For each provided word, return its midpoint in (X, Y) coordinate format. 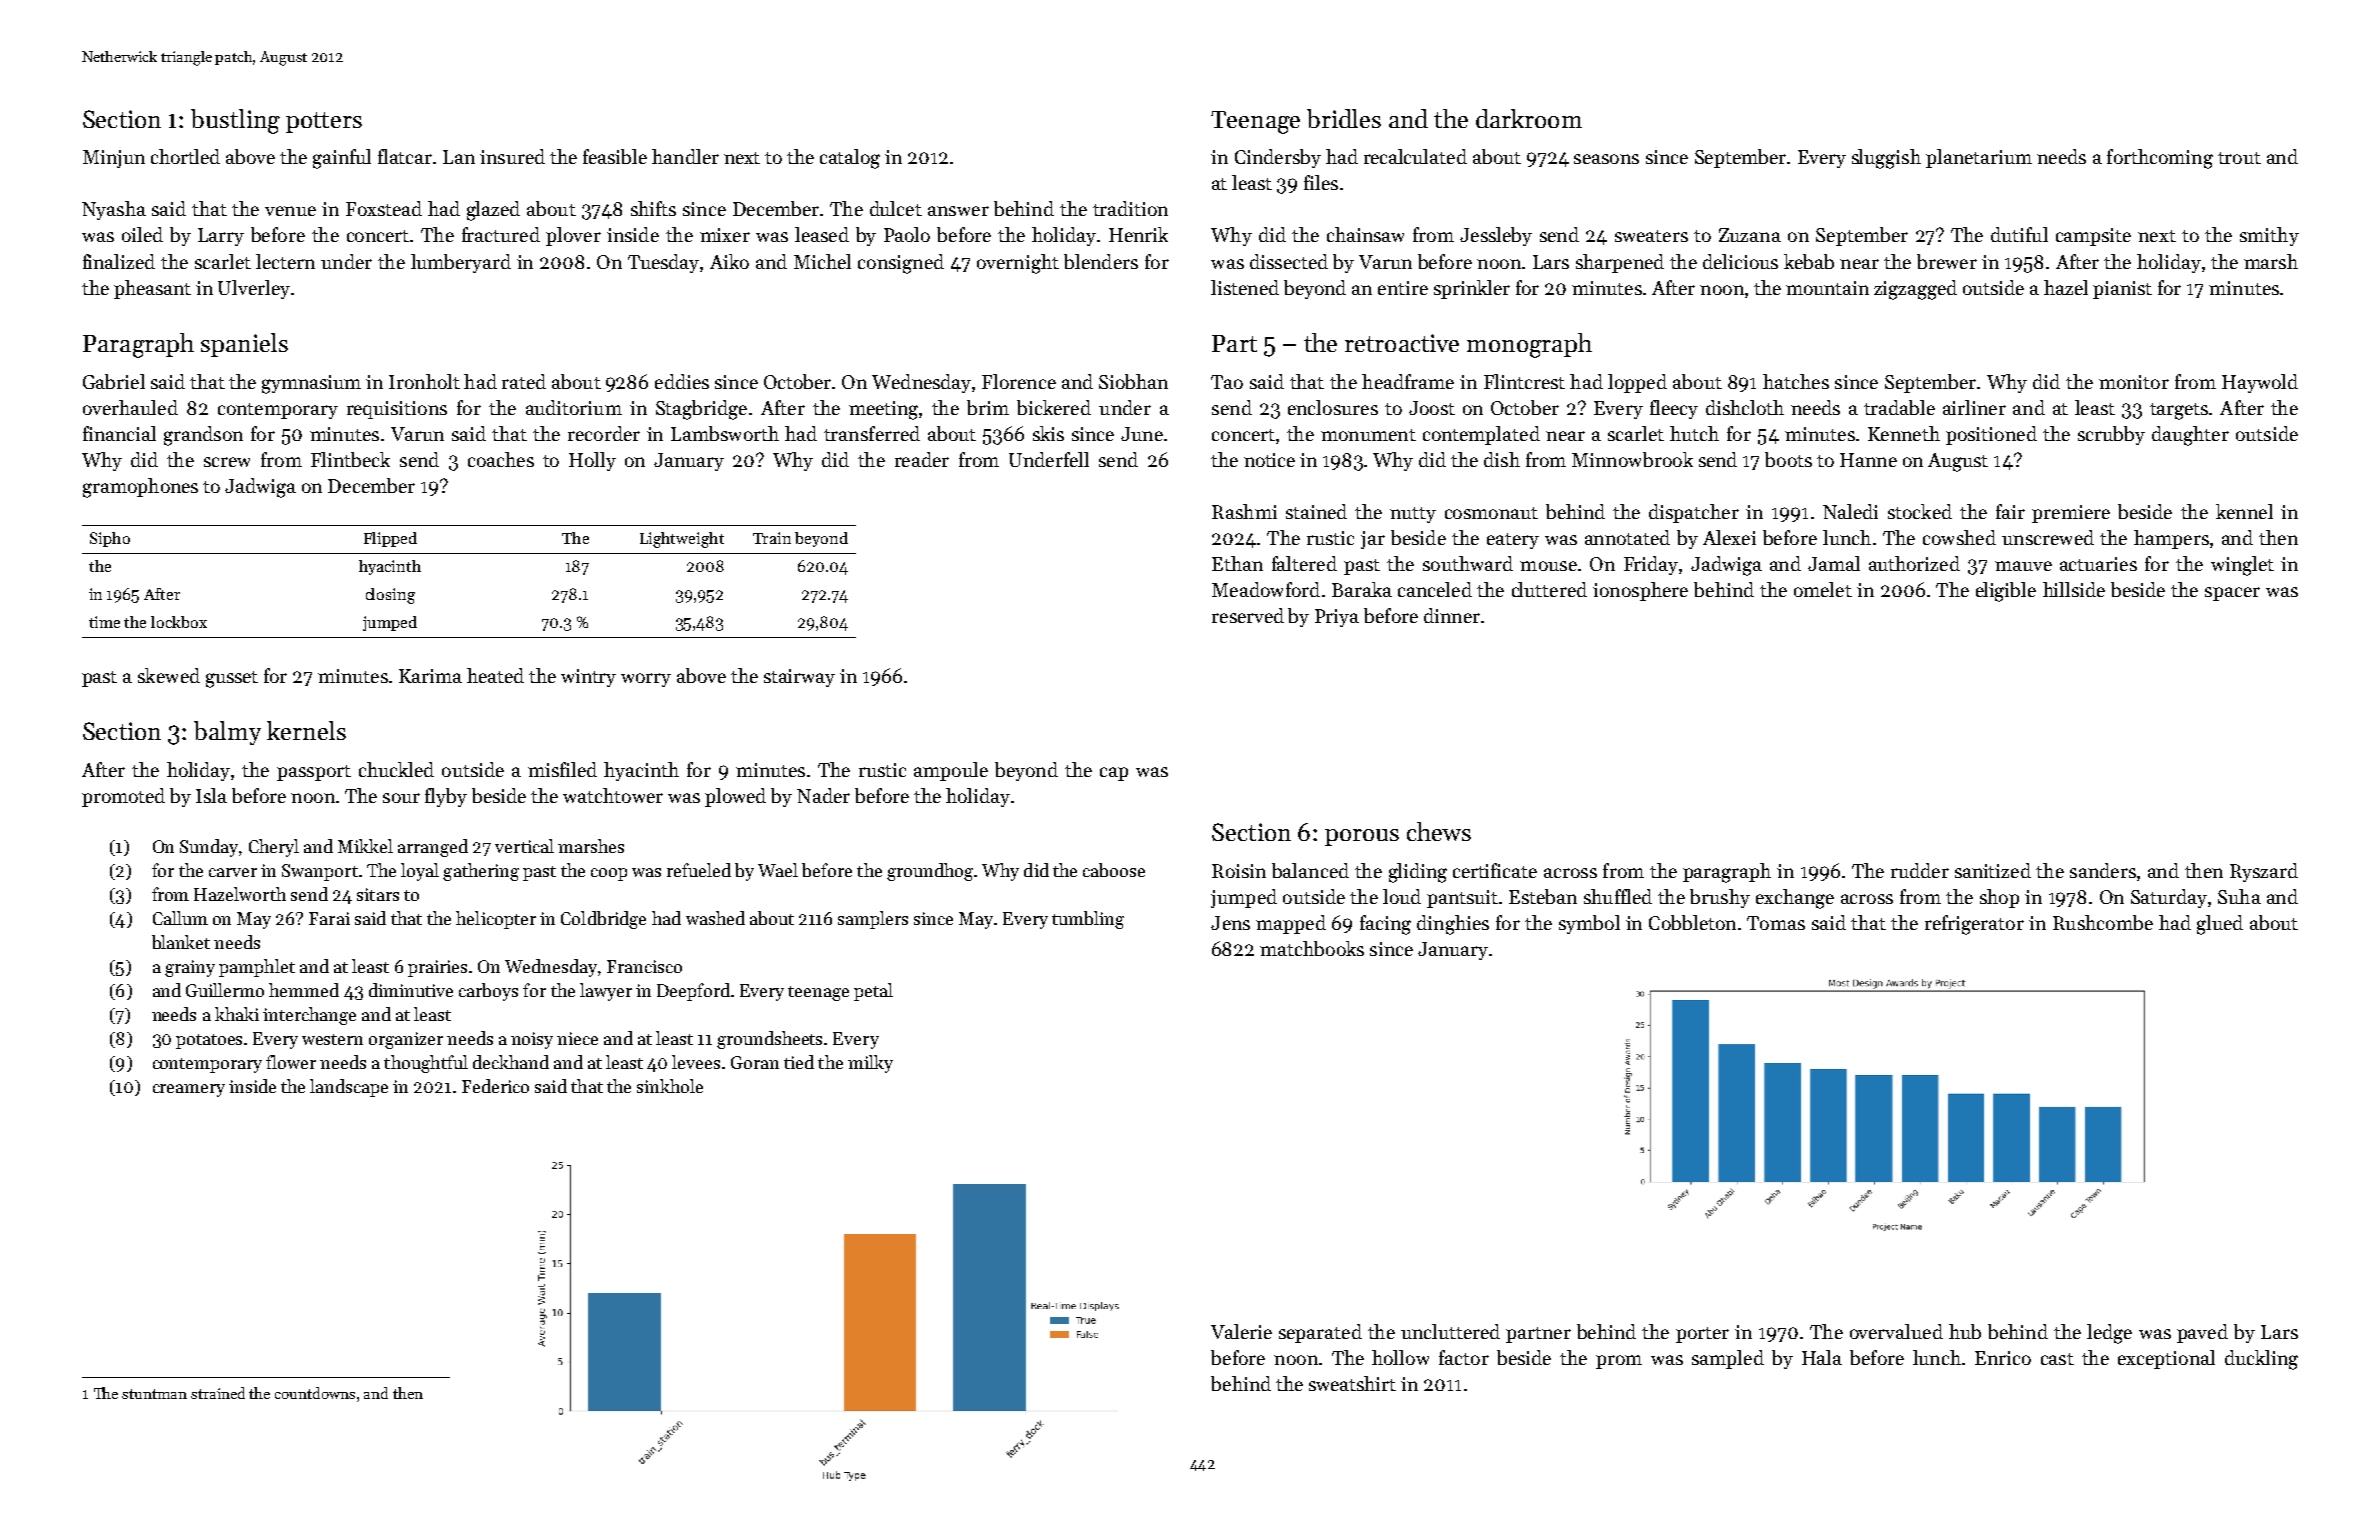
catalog (850, 159)
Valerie (1241, 1331)
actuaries (2098, 564)
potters (324, 122)
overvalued (1896, 1331)
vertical (524, 846)
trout (2239, 158)
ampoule (951, 771)
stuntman (154, 1394)
